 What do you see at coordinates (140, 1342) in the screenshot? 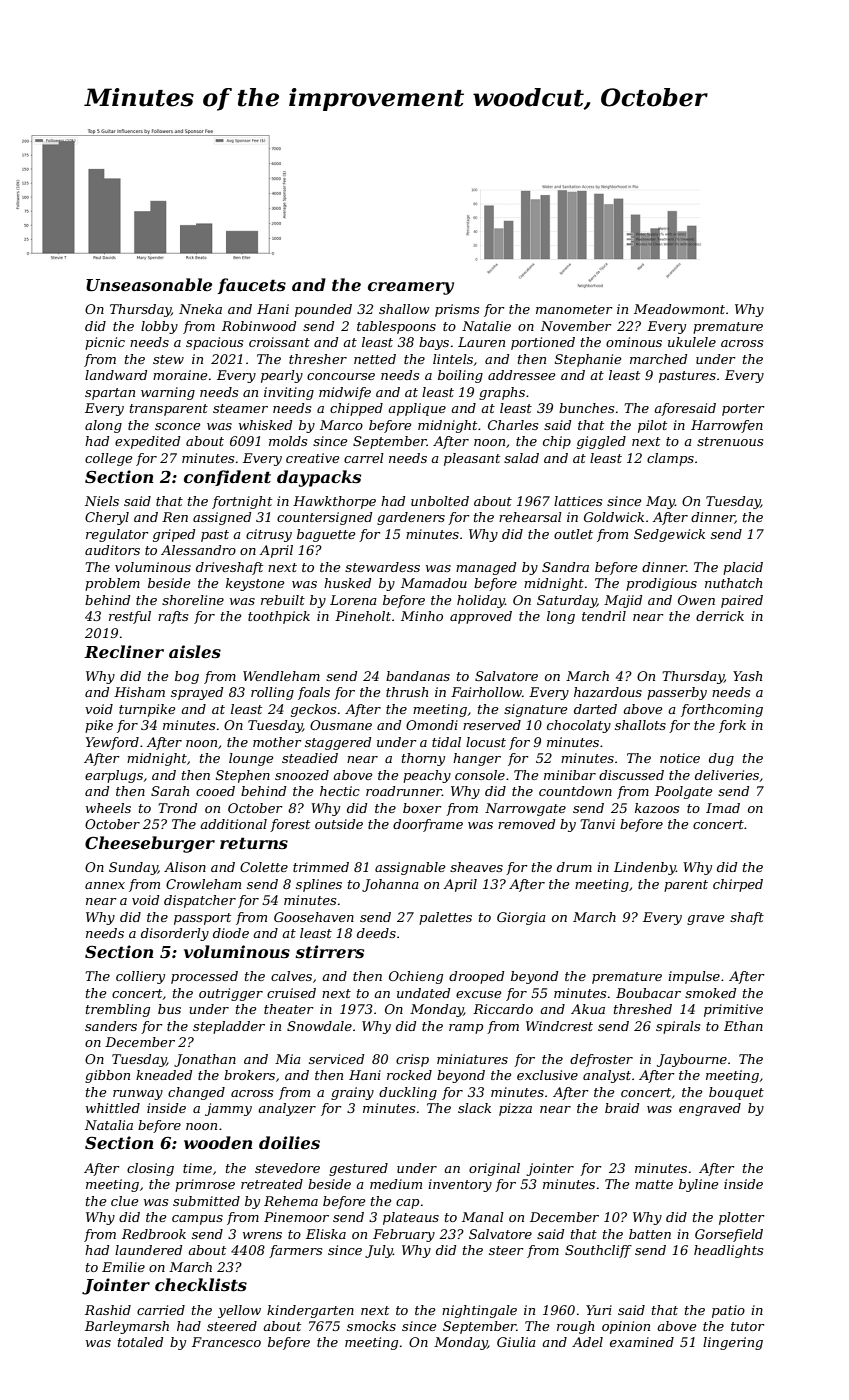
I see `totaled` at bounding box center [140, 1342].
